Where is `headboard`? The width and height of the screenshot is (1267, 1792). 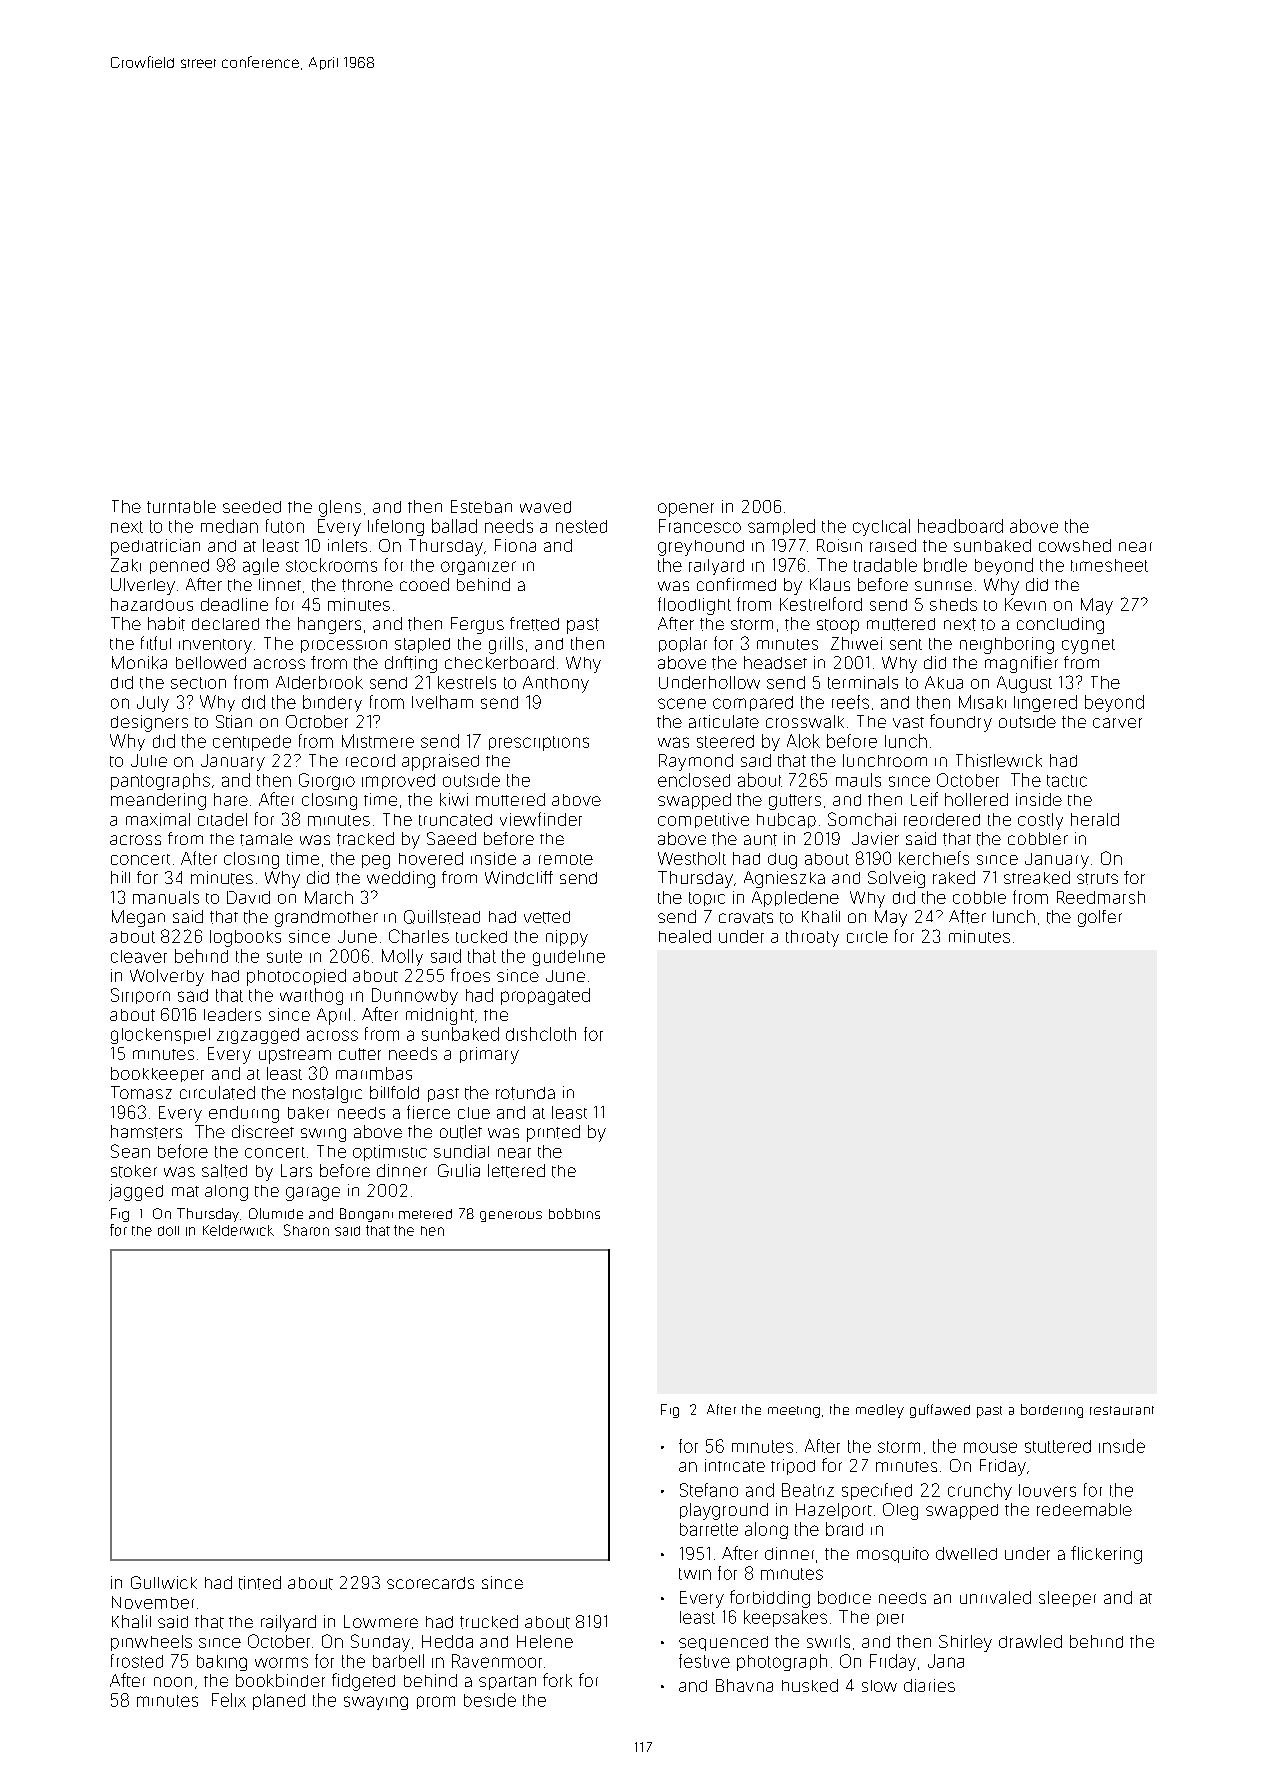
headboard is located at coordinates (960, 526).
